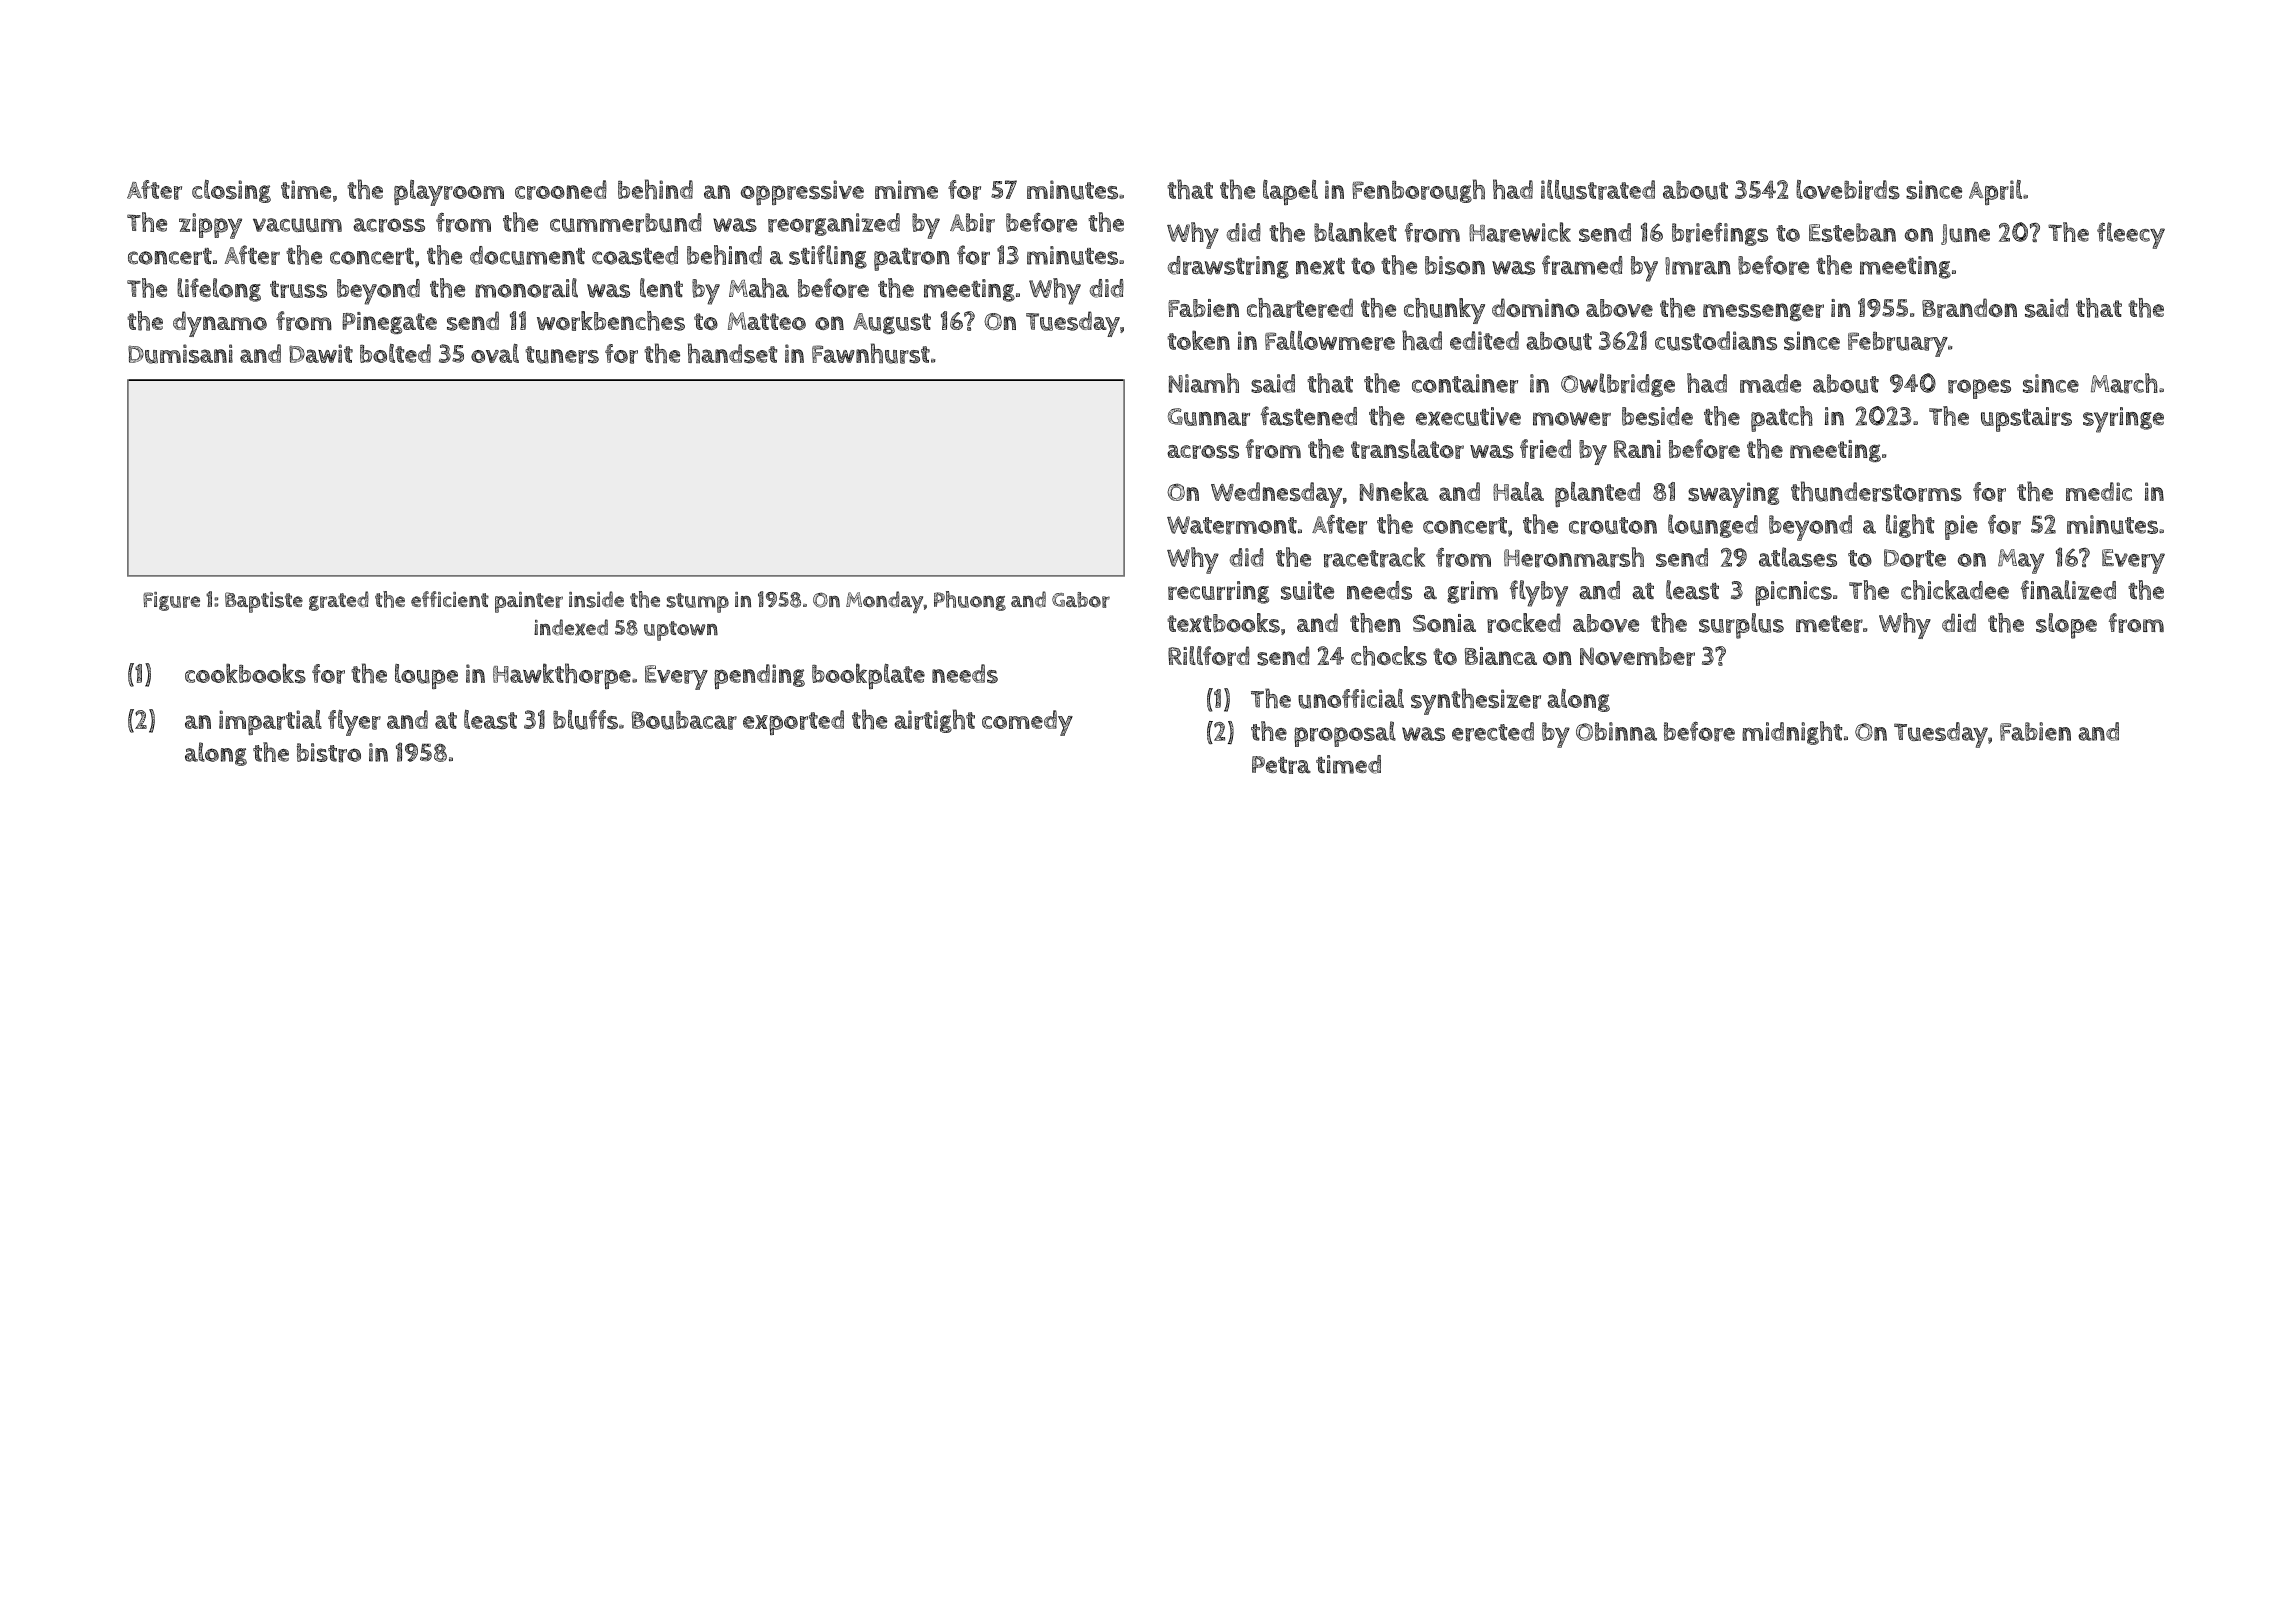 This screenshot has height=1620, width=2292. What do you see at coordinates (681, 631) in the screenshot?
I see `uptown` at bounding box center [681, 631].
